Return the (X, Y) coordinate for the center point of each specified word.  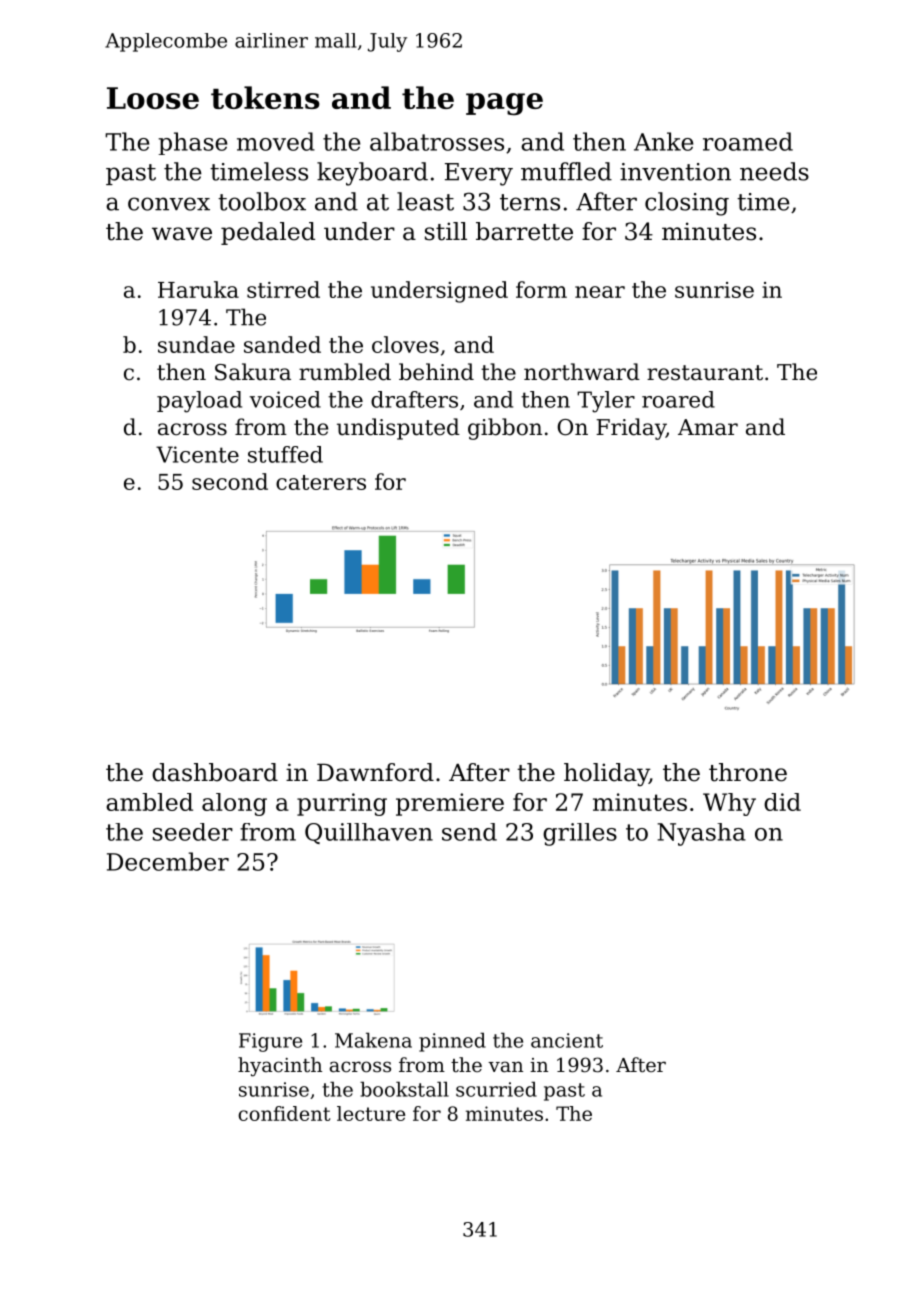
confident (284, 1113)
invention (675, 172)
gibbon (505, 429)
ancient (567, 1040)
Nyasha (701, 834)
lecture (371, 1113)
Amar (708, 427)
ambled (149, 802)
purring (342, 804)
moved (276, 141)
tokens (265, 97)
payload (199, 402)
